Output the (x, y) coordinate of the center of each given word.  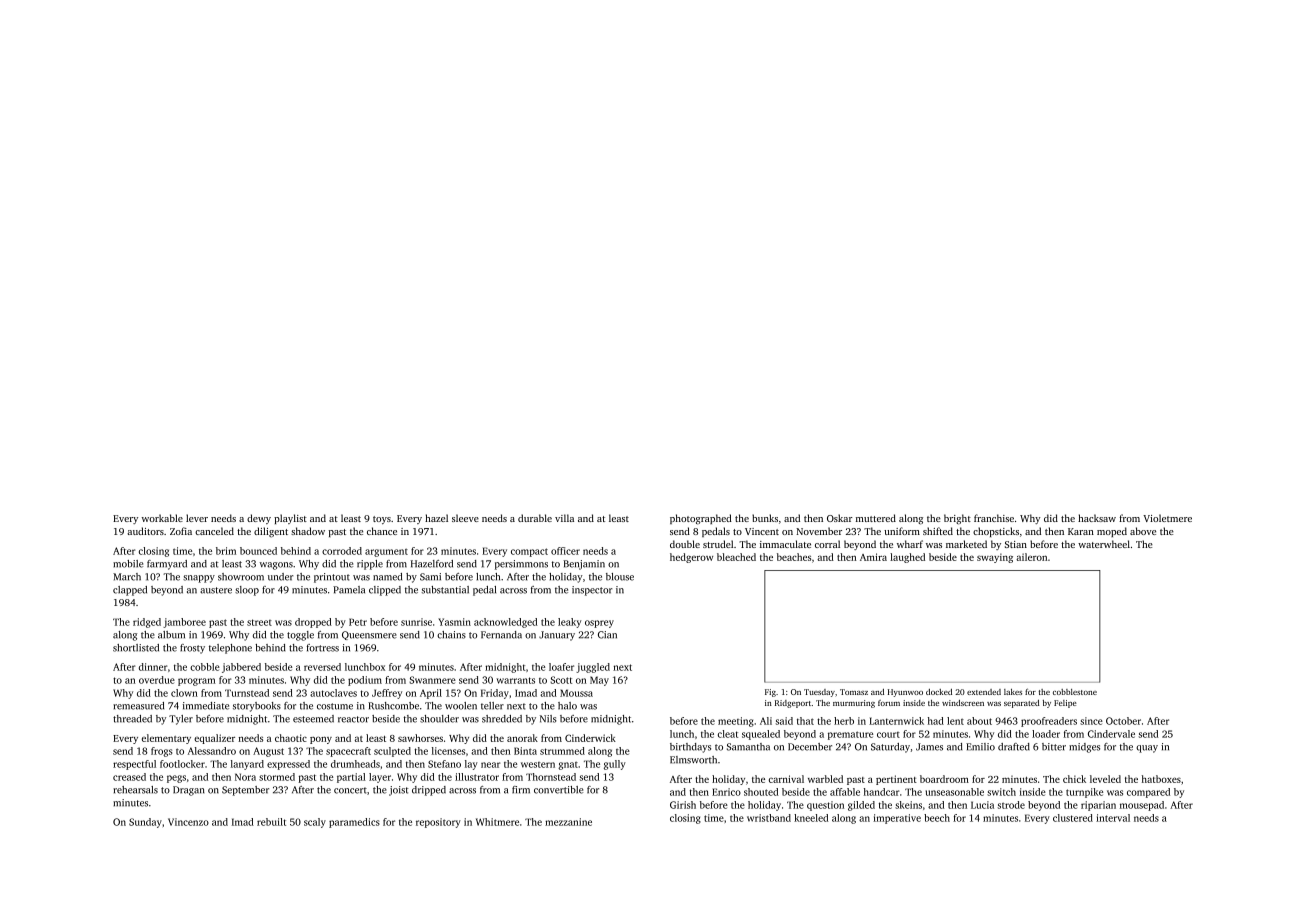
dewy (259, 519)
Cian (607, 635)
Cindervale (1111, 734)
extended (984, 692)
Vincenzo (188, 822)
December (810, 747)
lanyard (247, 765)
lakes (1013, 692)
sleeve (465, 518)
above (1143, 531)
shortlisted (136, 648)
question (825, 806)
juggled (593, 668)
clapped (130, 591)
